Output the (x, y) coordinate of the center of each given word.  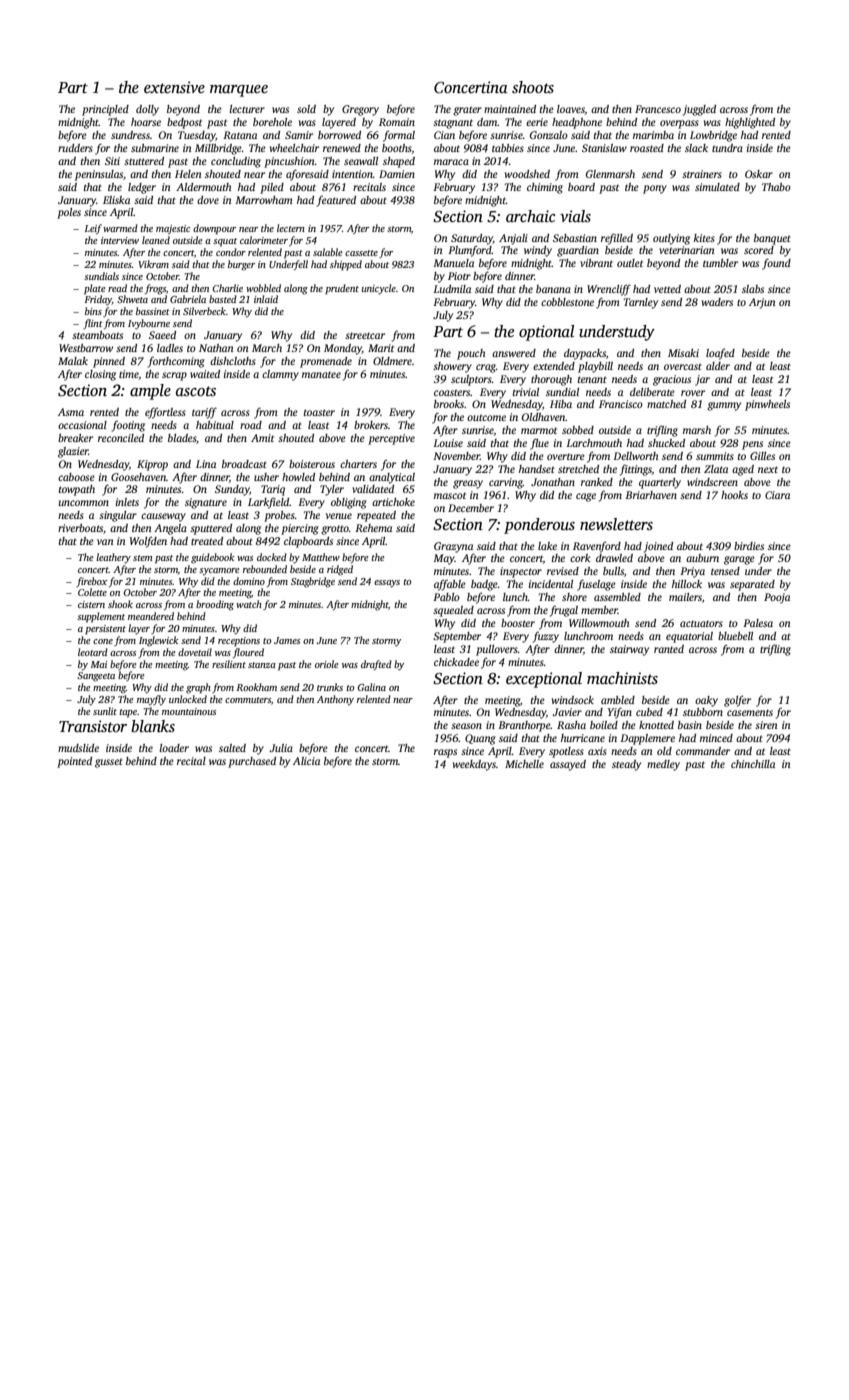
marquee (239, 91)
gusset (109, 763)
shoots (533, 87)
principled (105, 110)
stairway (629, 650)
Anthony (335, 700)
